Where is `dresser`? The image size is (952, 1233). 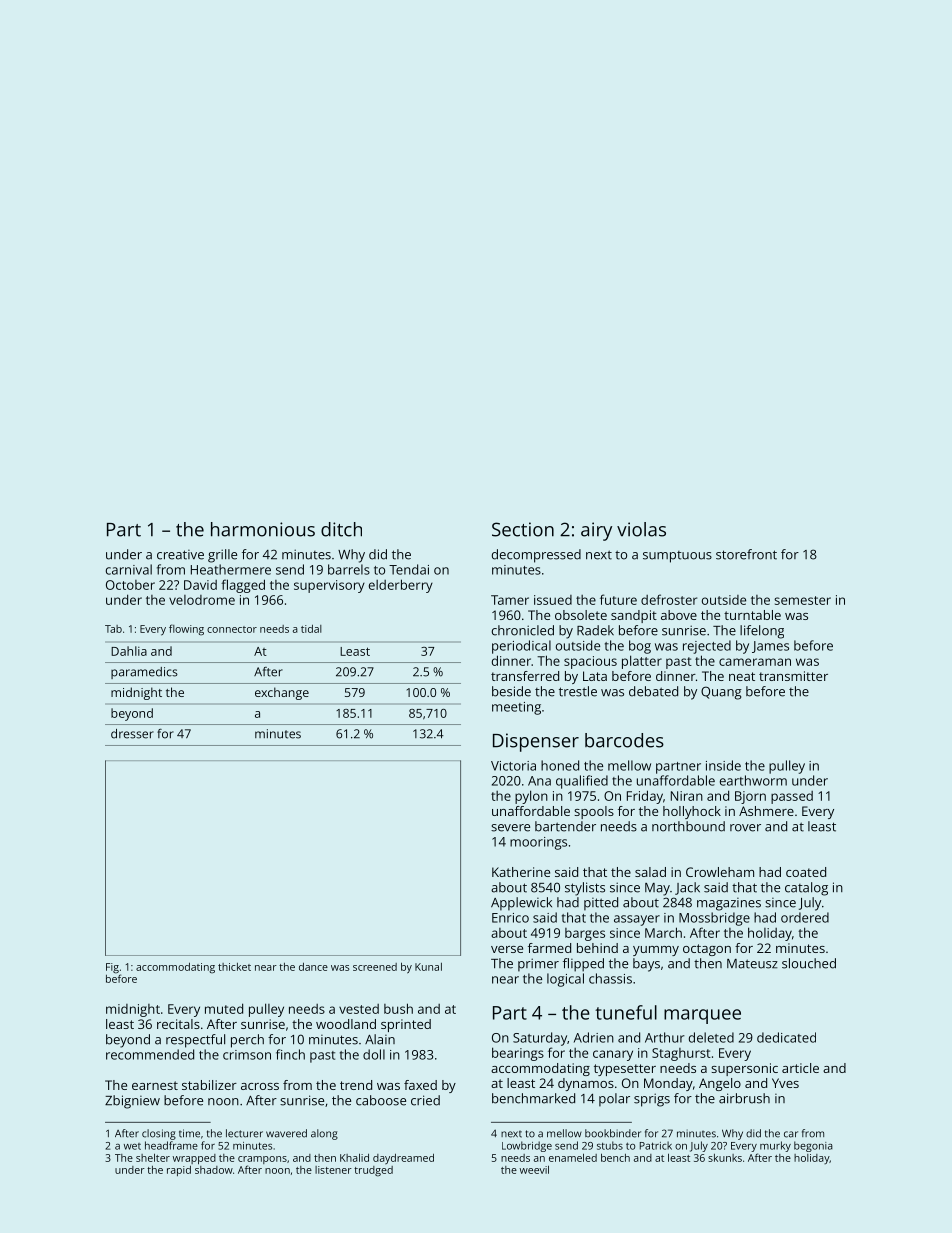
dresser is located at coordinates (132, 734).
